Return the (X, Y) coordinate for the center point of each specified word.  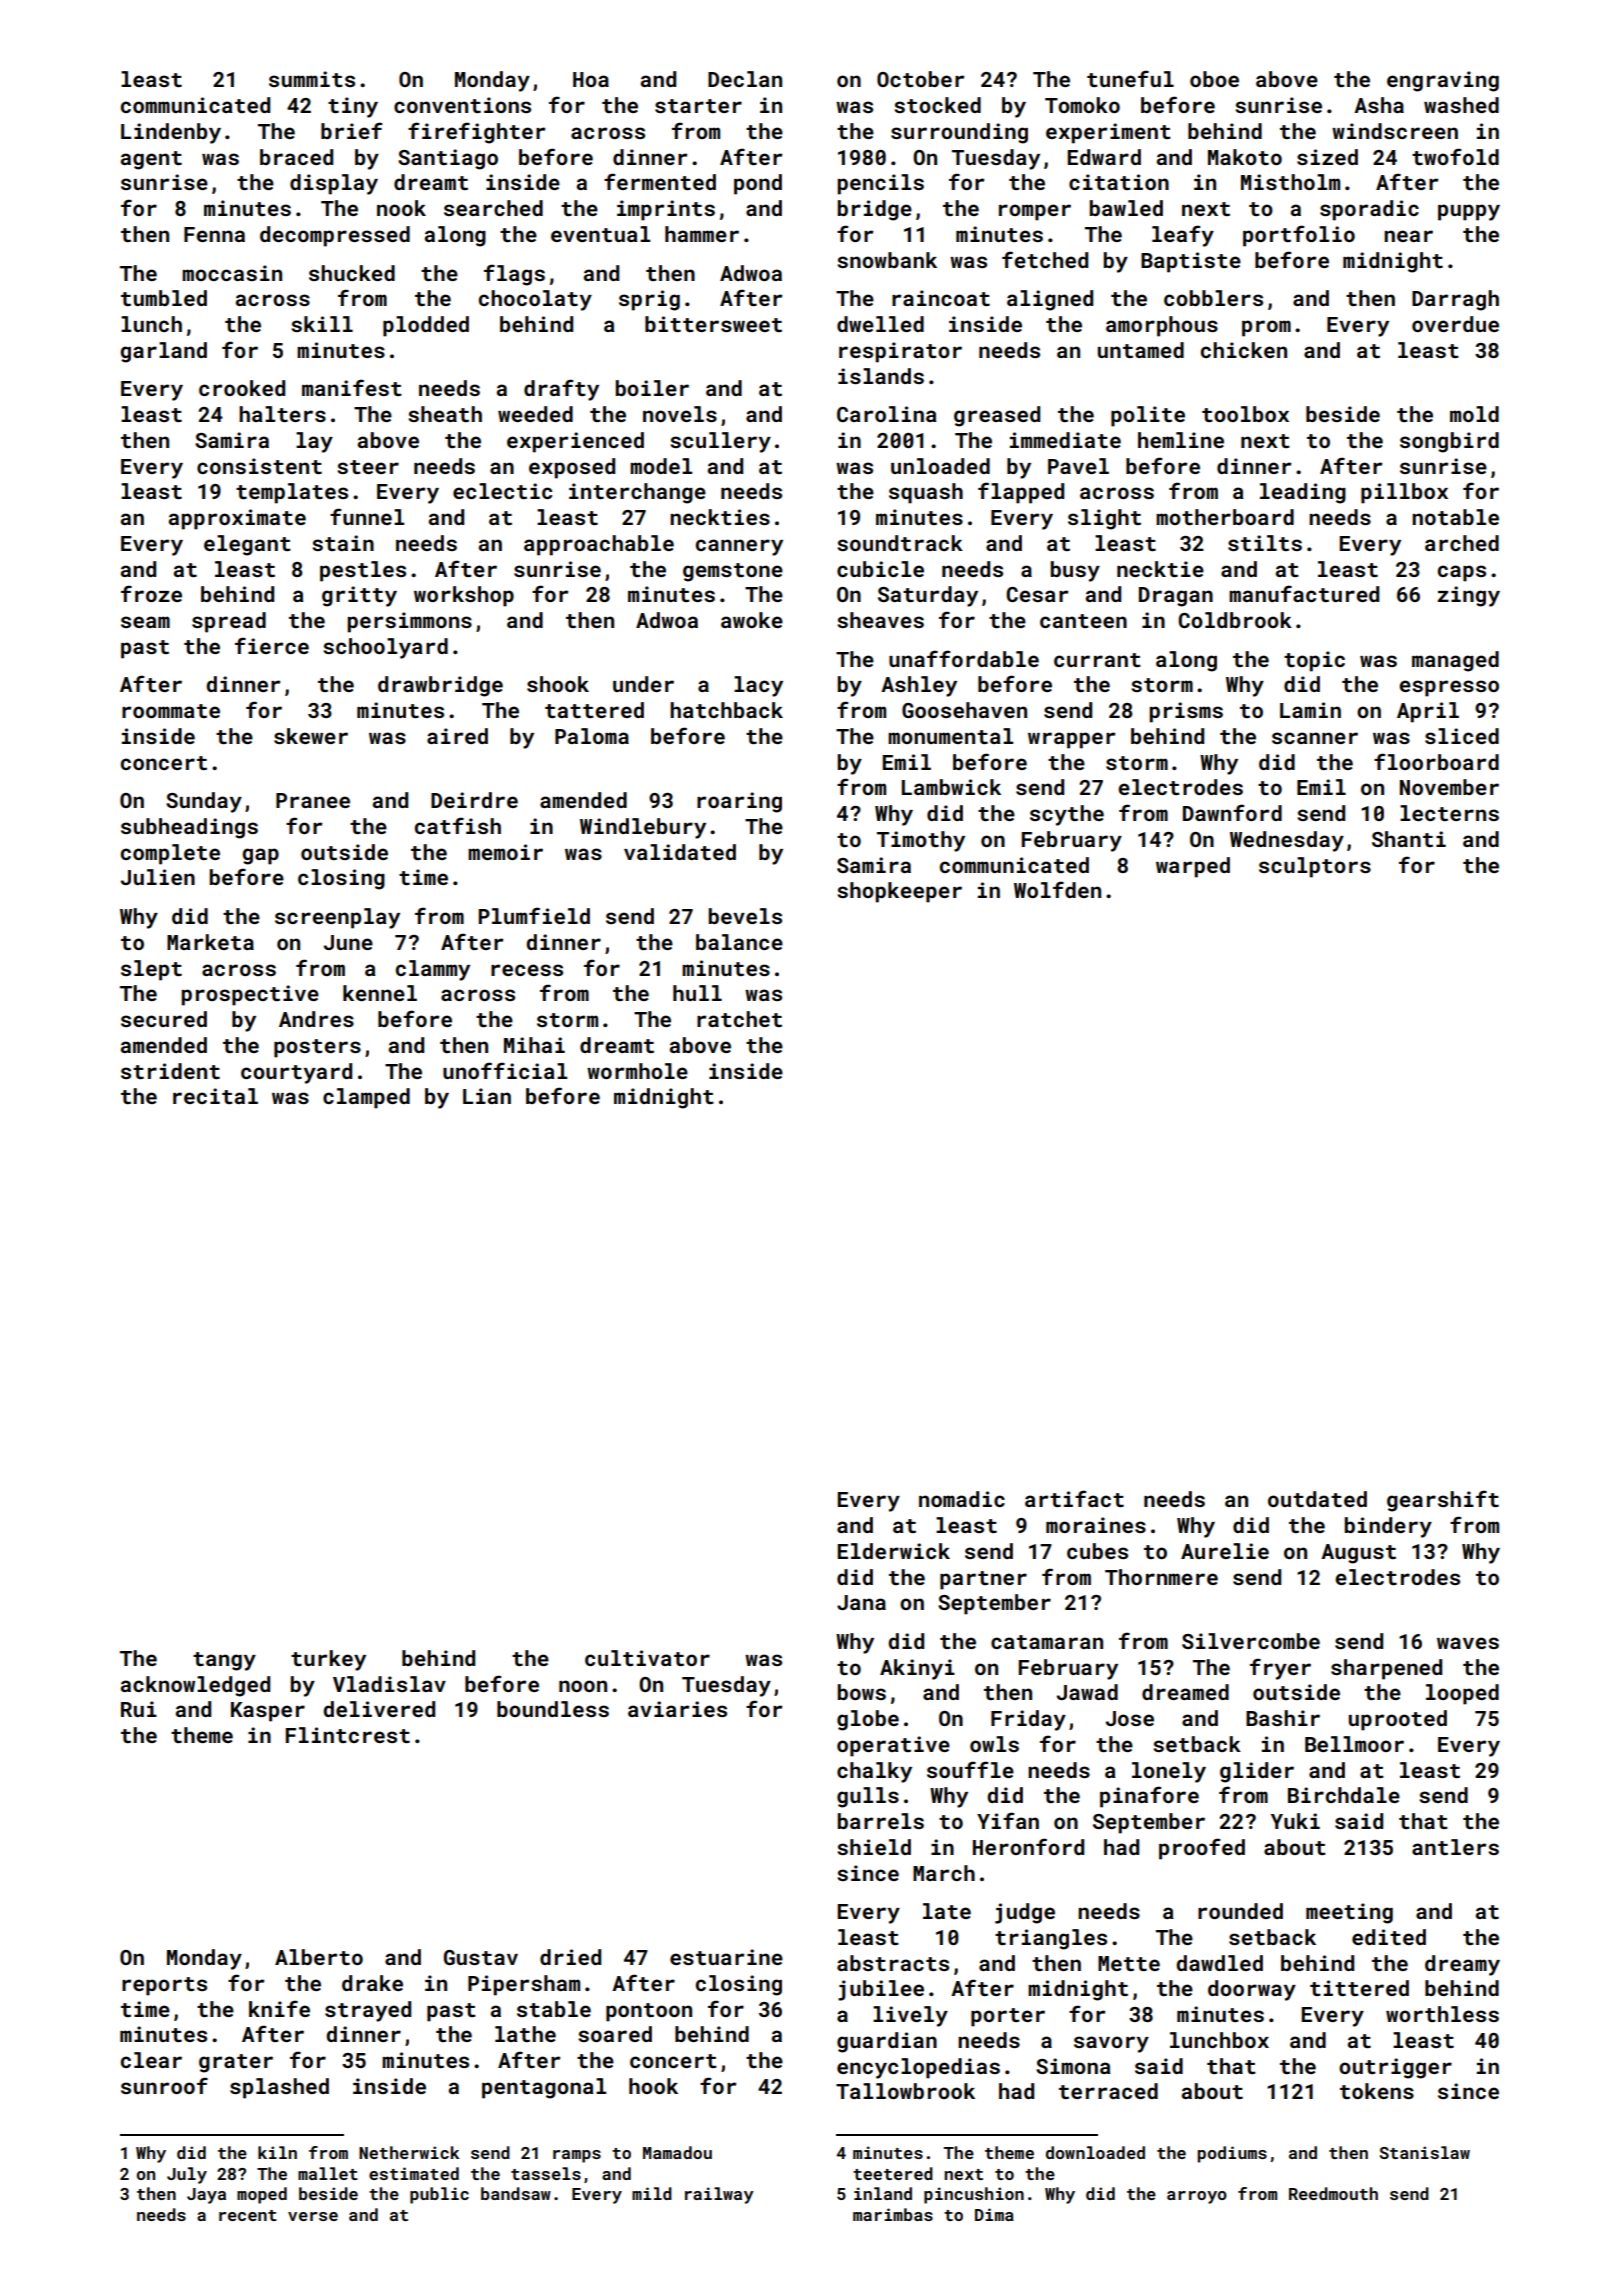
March (944, 1873)
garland (163, 352)
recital (215, 1096)
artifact (1074, 1498)
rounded (1240, 1911)
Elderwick (894, 1551)
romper (1035, 212)
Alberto (319, 1957)
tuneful (1130, 78)
